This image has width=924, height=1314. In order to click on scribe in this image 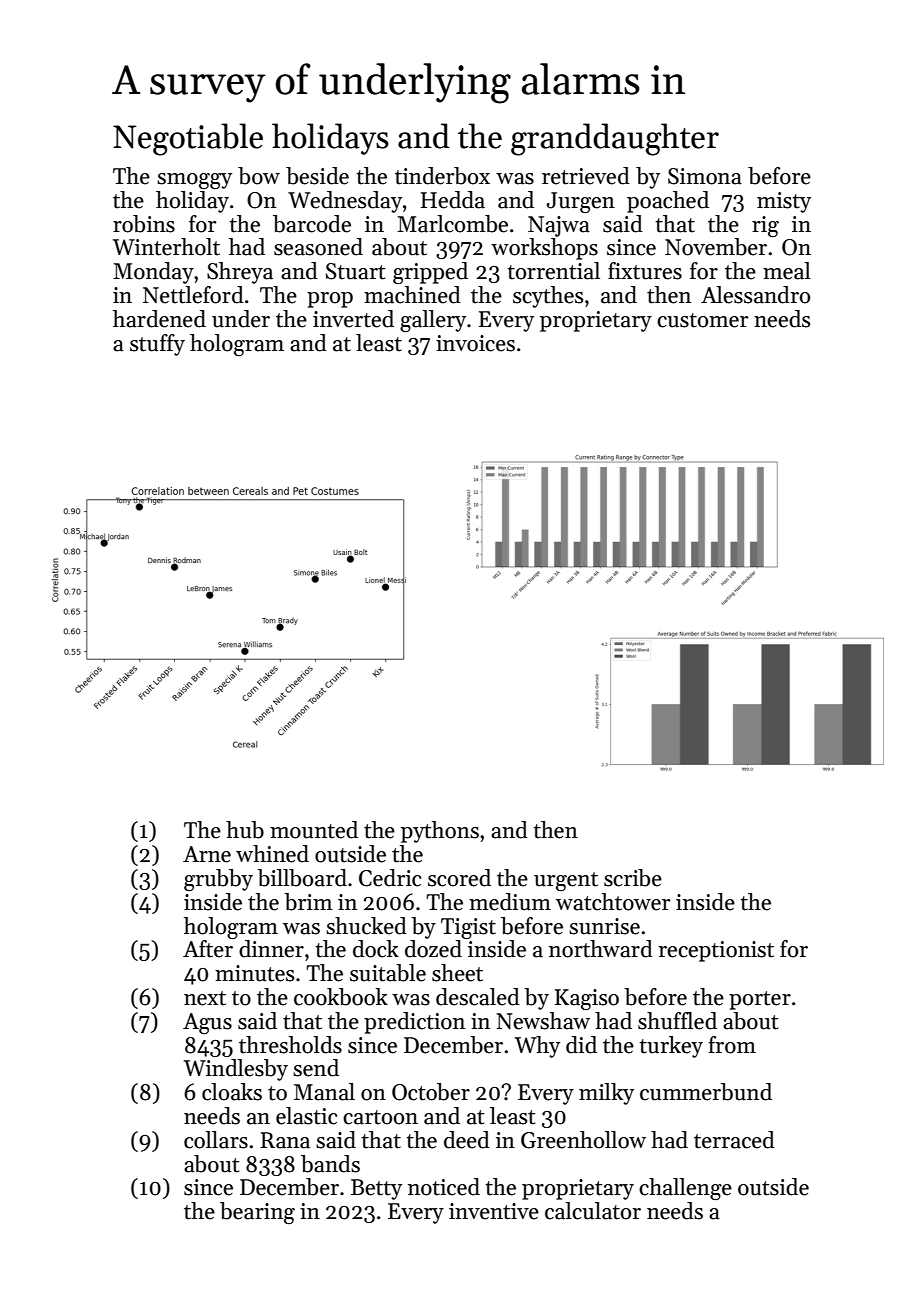, I will do `click(633, 878)`.
